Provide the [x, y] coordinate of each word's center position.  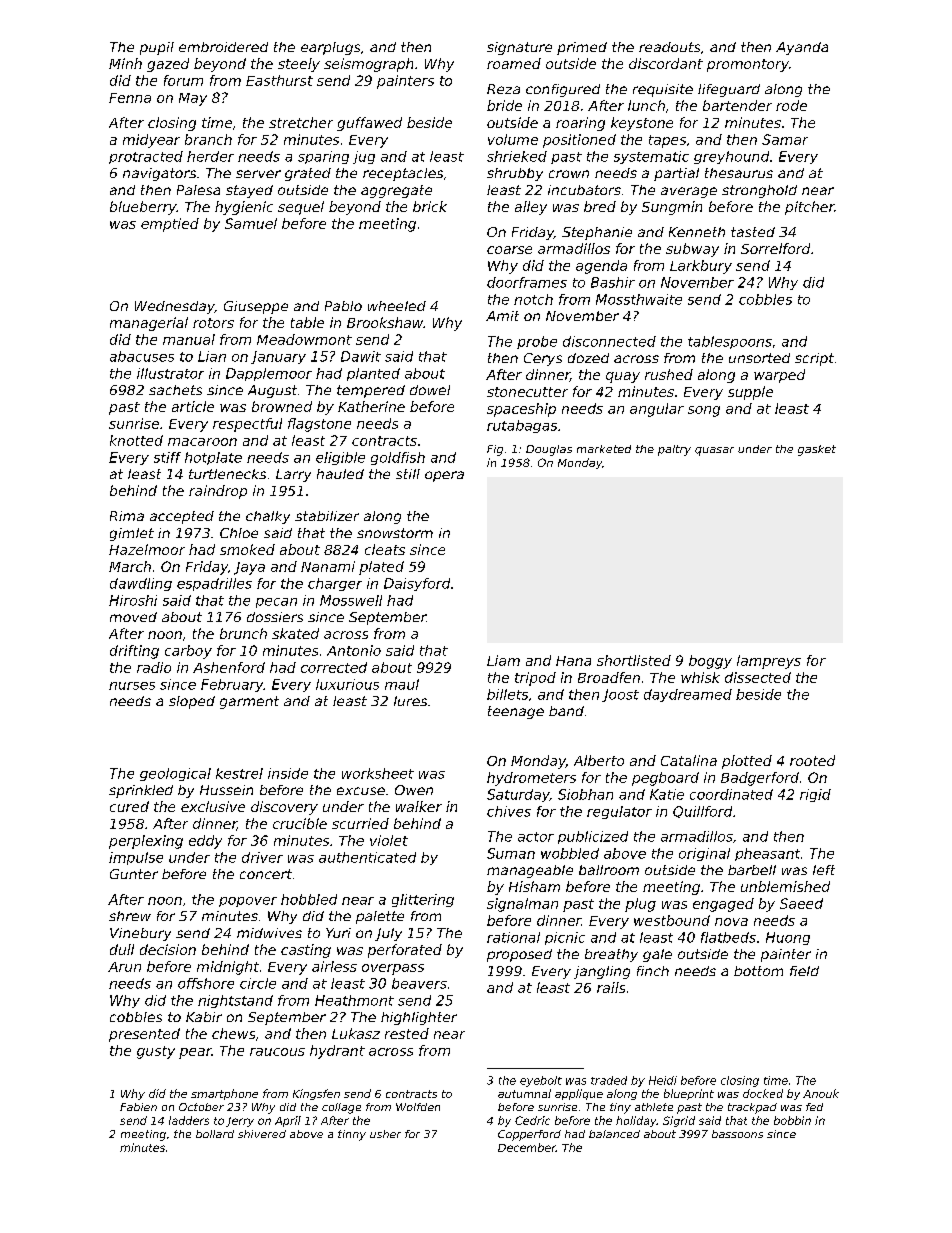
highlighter [419, 1018]
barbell [752, 870]
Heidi [663, 1080]
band [566, 711]
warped [779, 376]
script [814, 359]
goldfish [398, 458]
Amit [502, 316]
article [193, 406]
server [258, 174]
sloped [192, 702]
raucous [277, 1052]
